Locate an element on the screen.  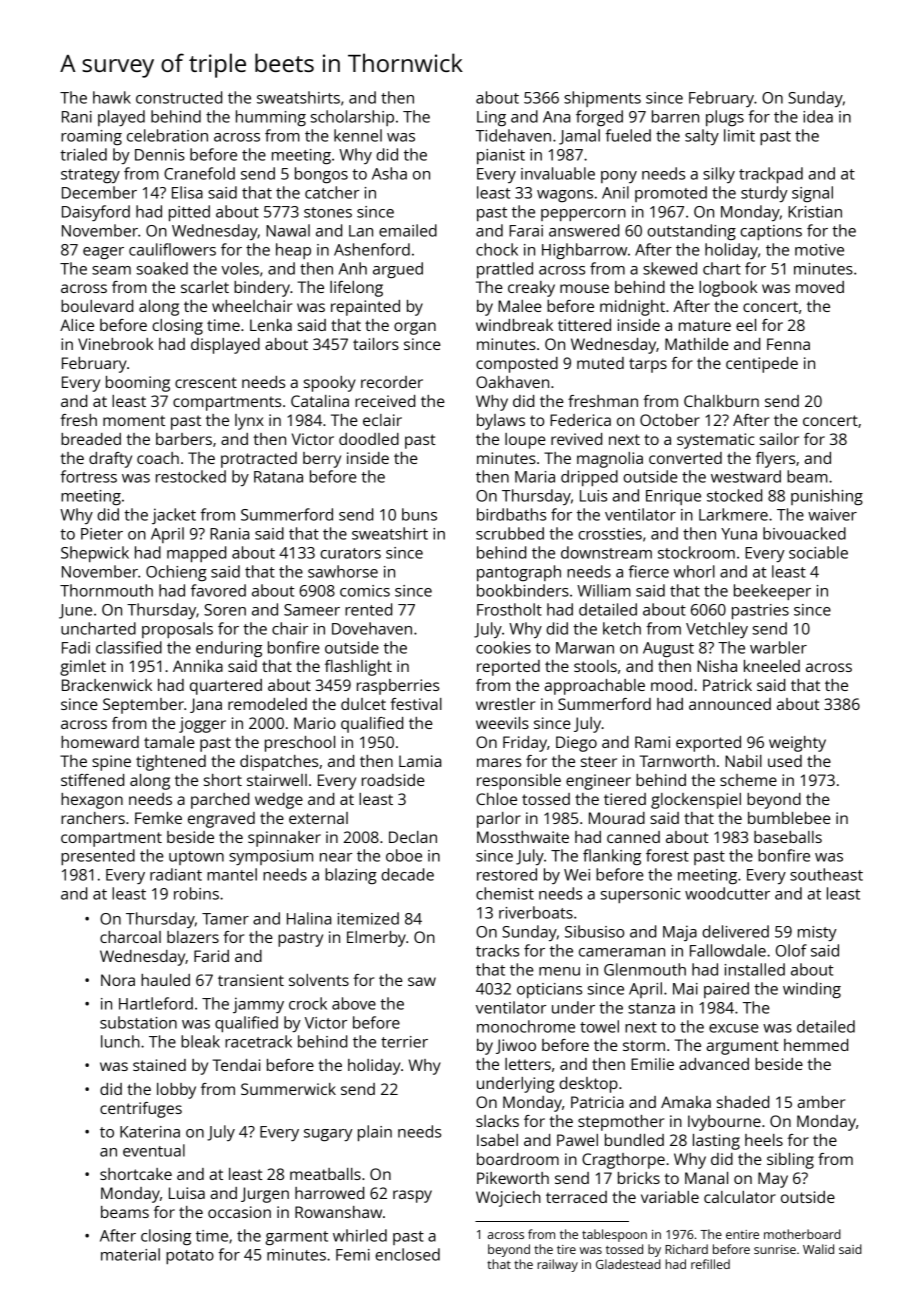
Fenna is located at coordinates (788, 344).
